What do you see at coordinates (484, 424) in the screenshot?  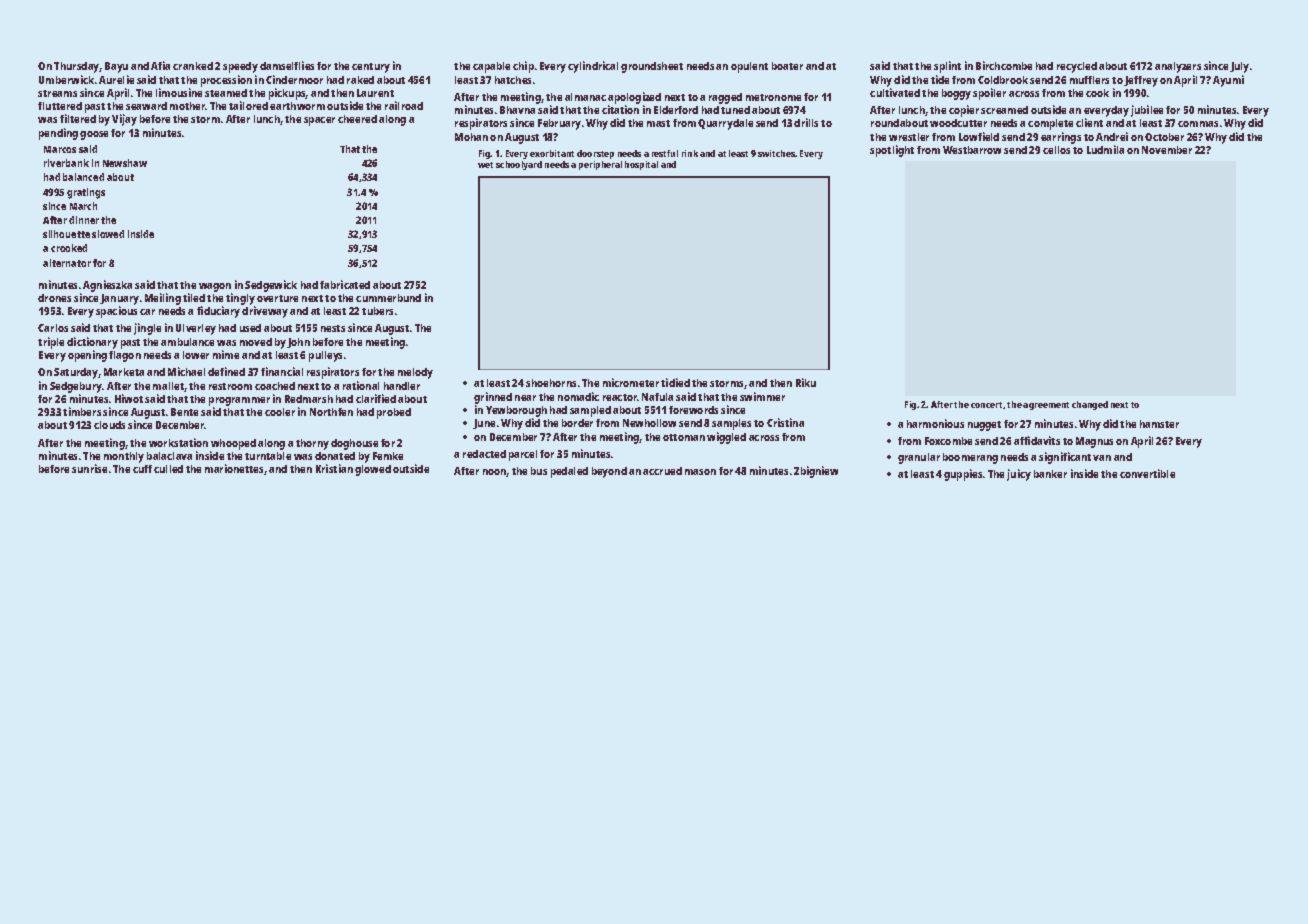 I see `June` at bounding box center [484, 424].
